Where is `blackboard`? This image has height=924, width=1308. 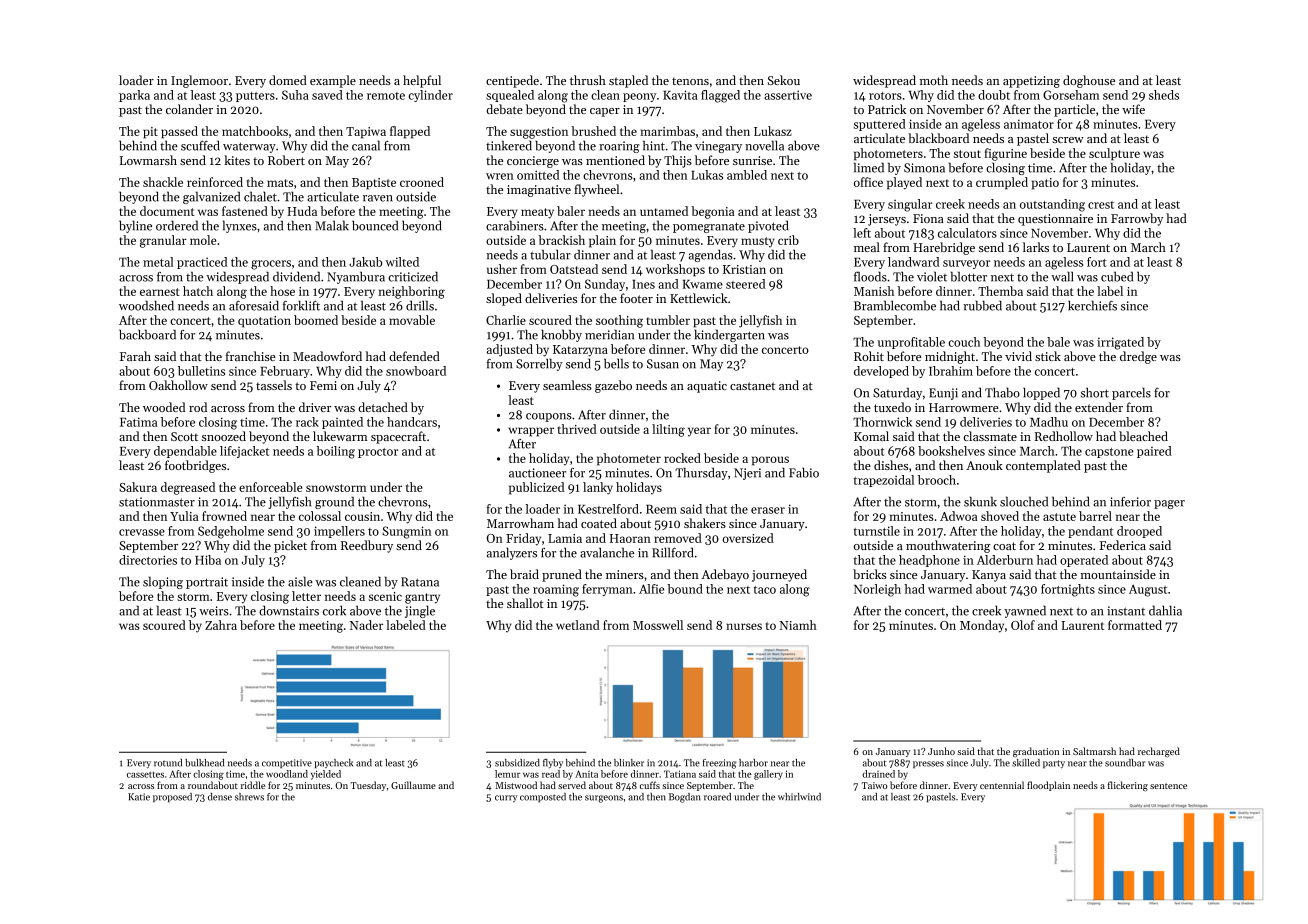 blackboard is located at coordinates (938, 138).
